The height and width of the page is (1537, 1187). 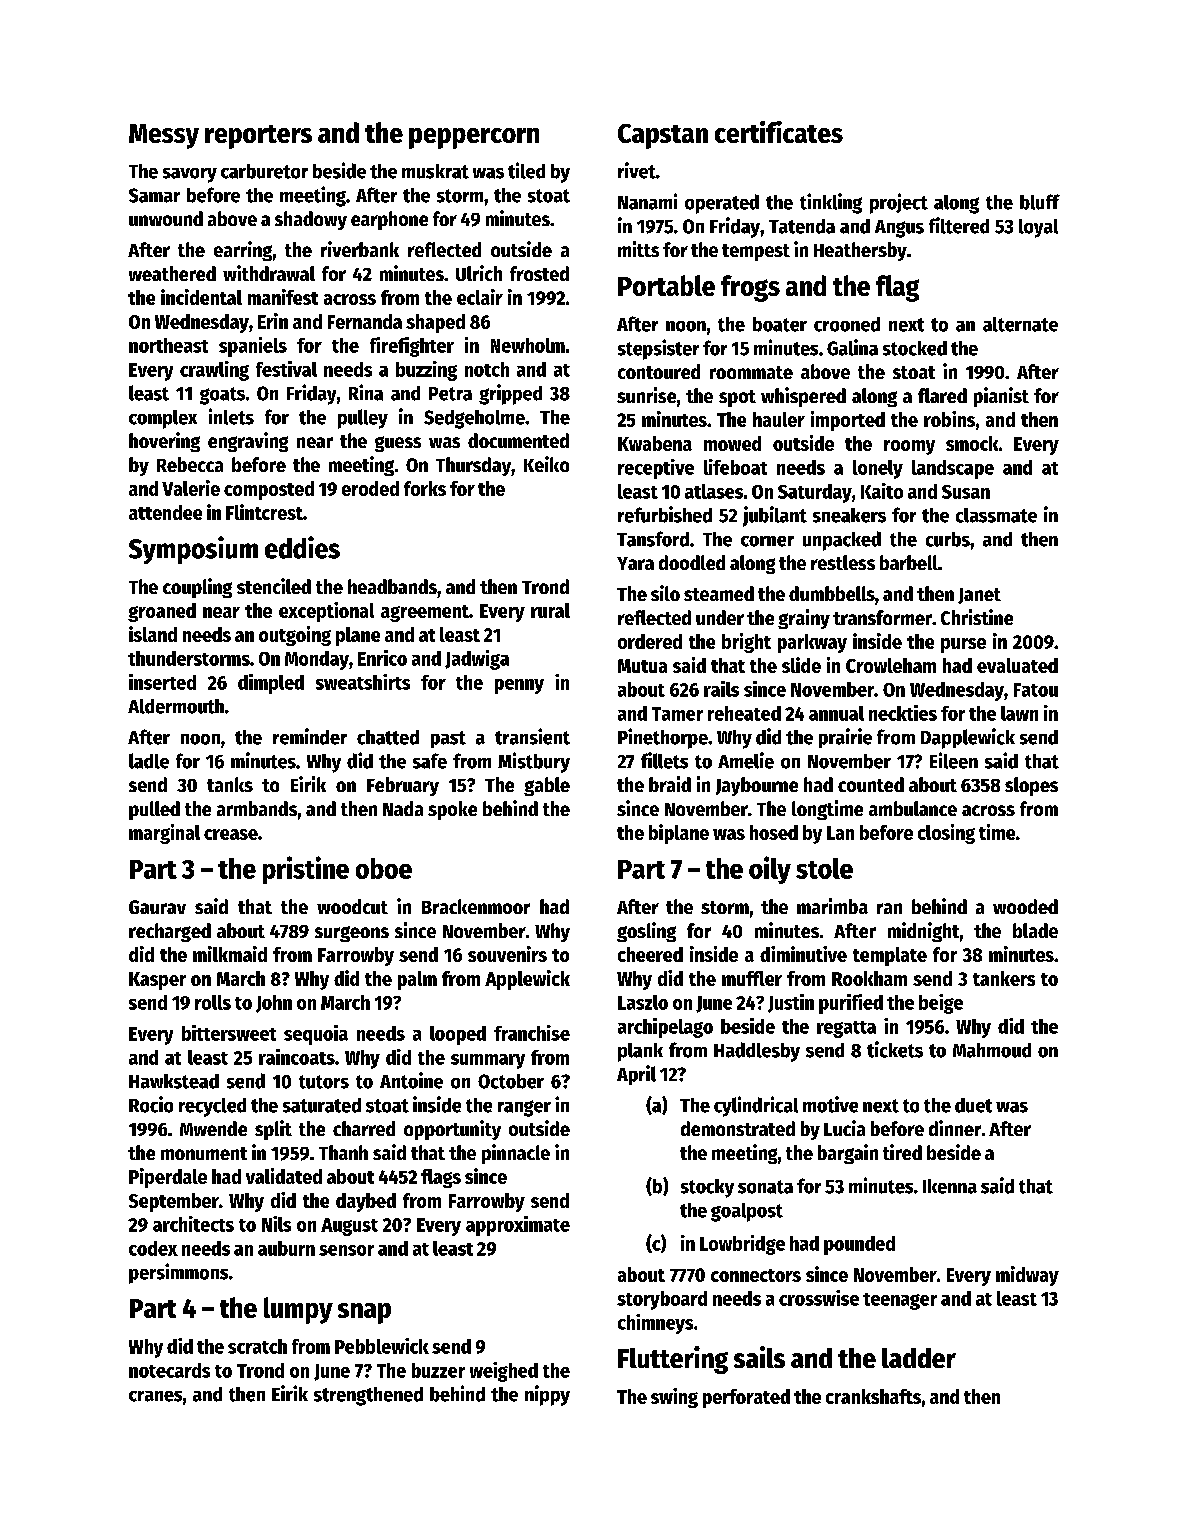 What do you see at coordinates (516, 1154) in the page?
I see `pinnacle` at bounding box center [516, 1154].
